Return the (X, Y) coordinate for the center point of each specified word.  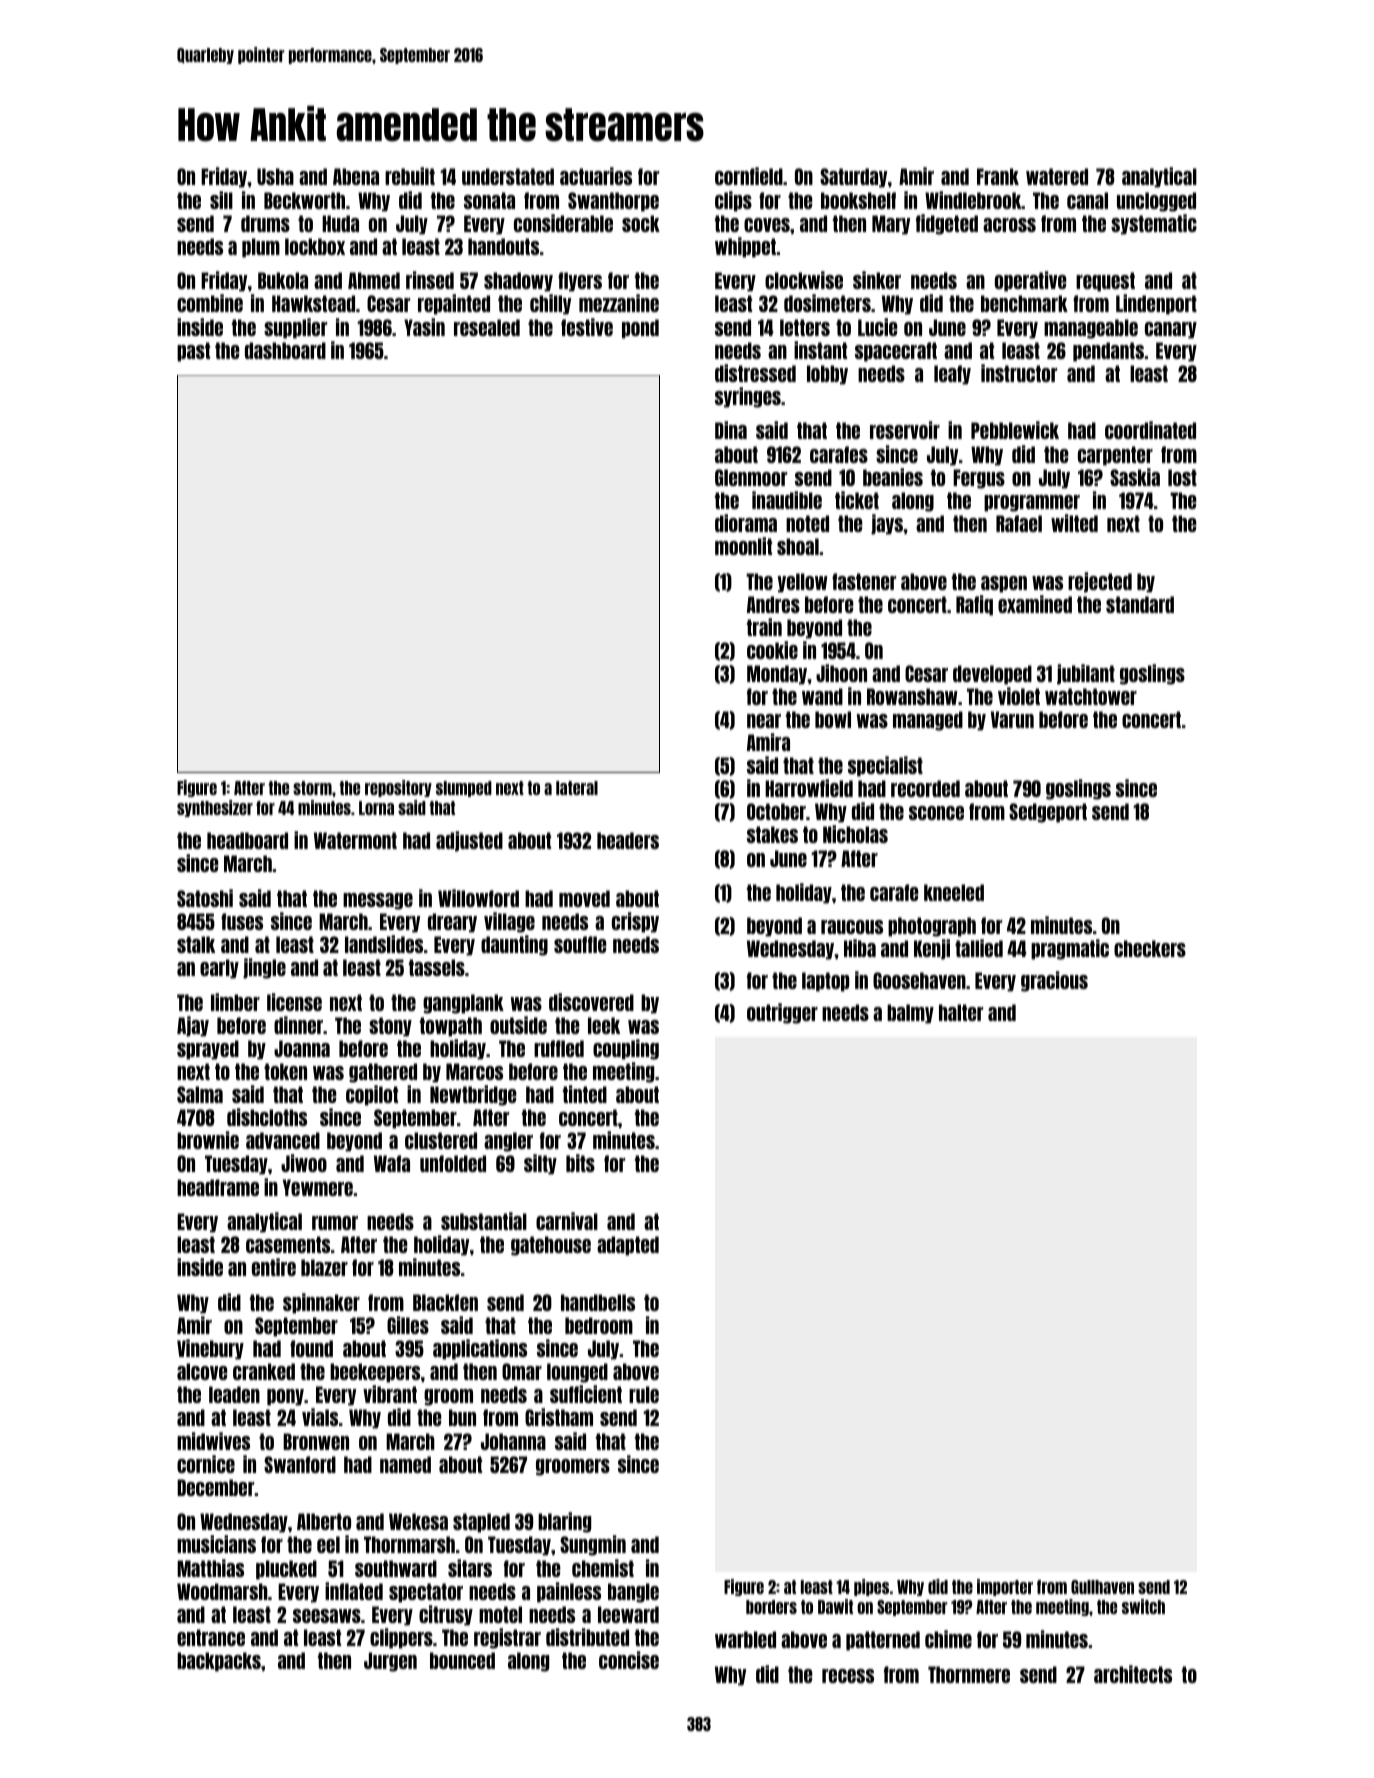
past (193, 352)
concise (629, 1660)
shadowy (518, 282)
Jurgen (390, 1662)
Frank (998, 176)
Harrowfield (809, 788)
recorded (925, 788)
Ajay (193, 1026)
